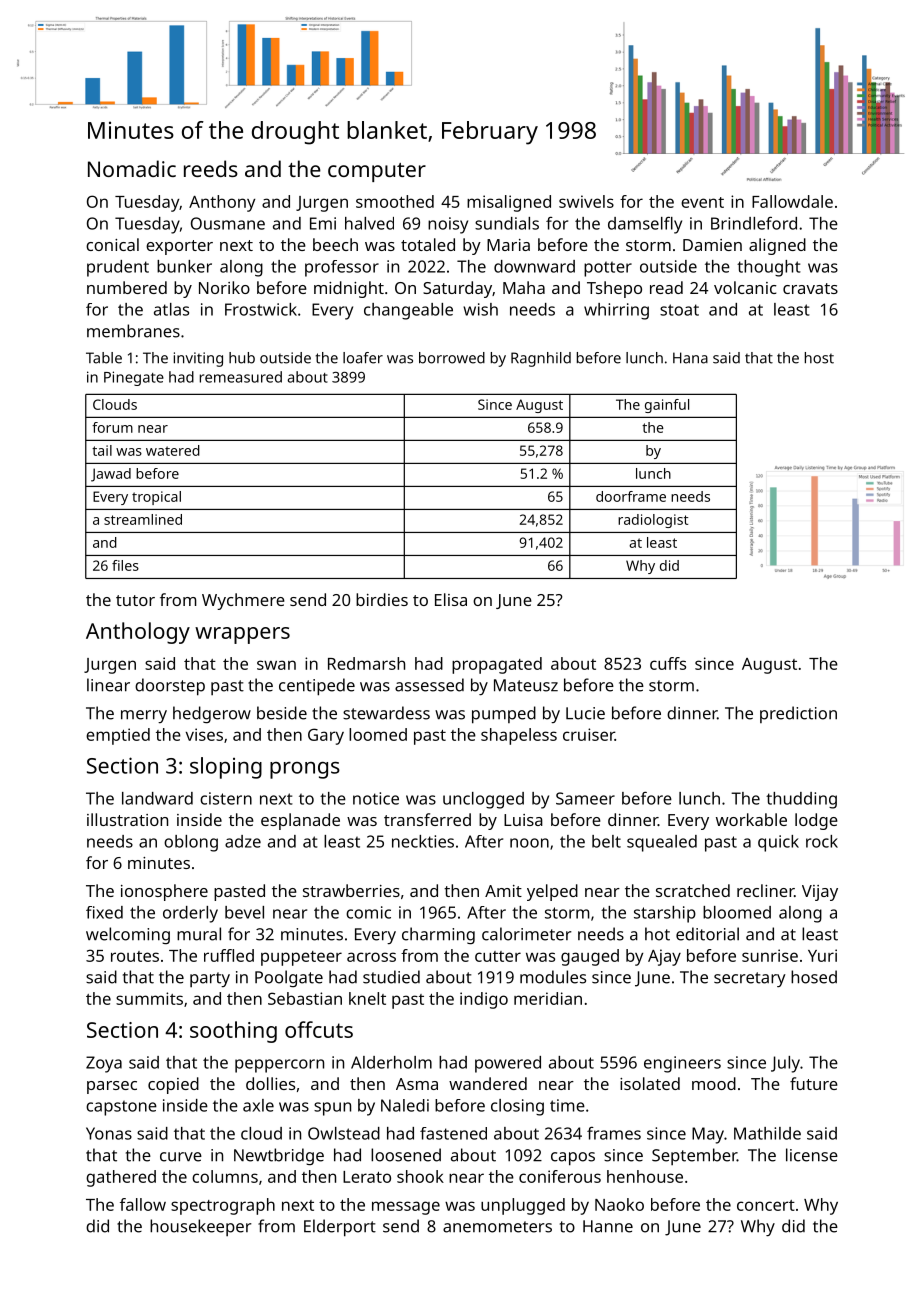 The width and height of the page is (924, 1308). What do you see at coordinates (201, 1227) in the page?
I see `housekeeper` at bounding box center [201, 1227].
